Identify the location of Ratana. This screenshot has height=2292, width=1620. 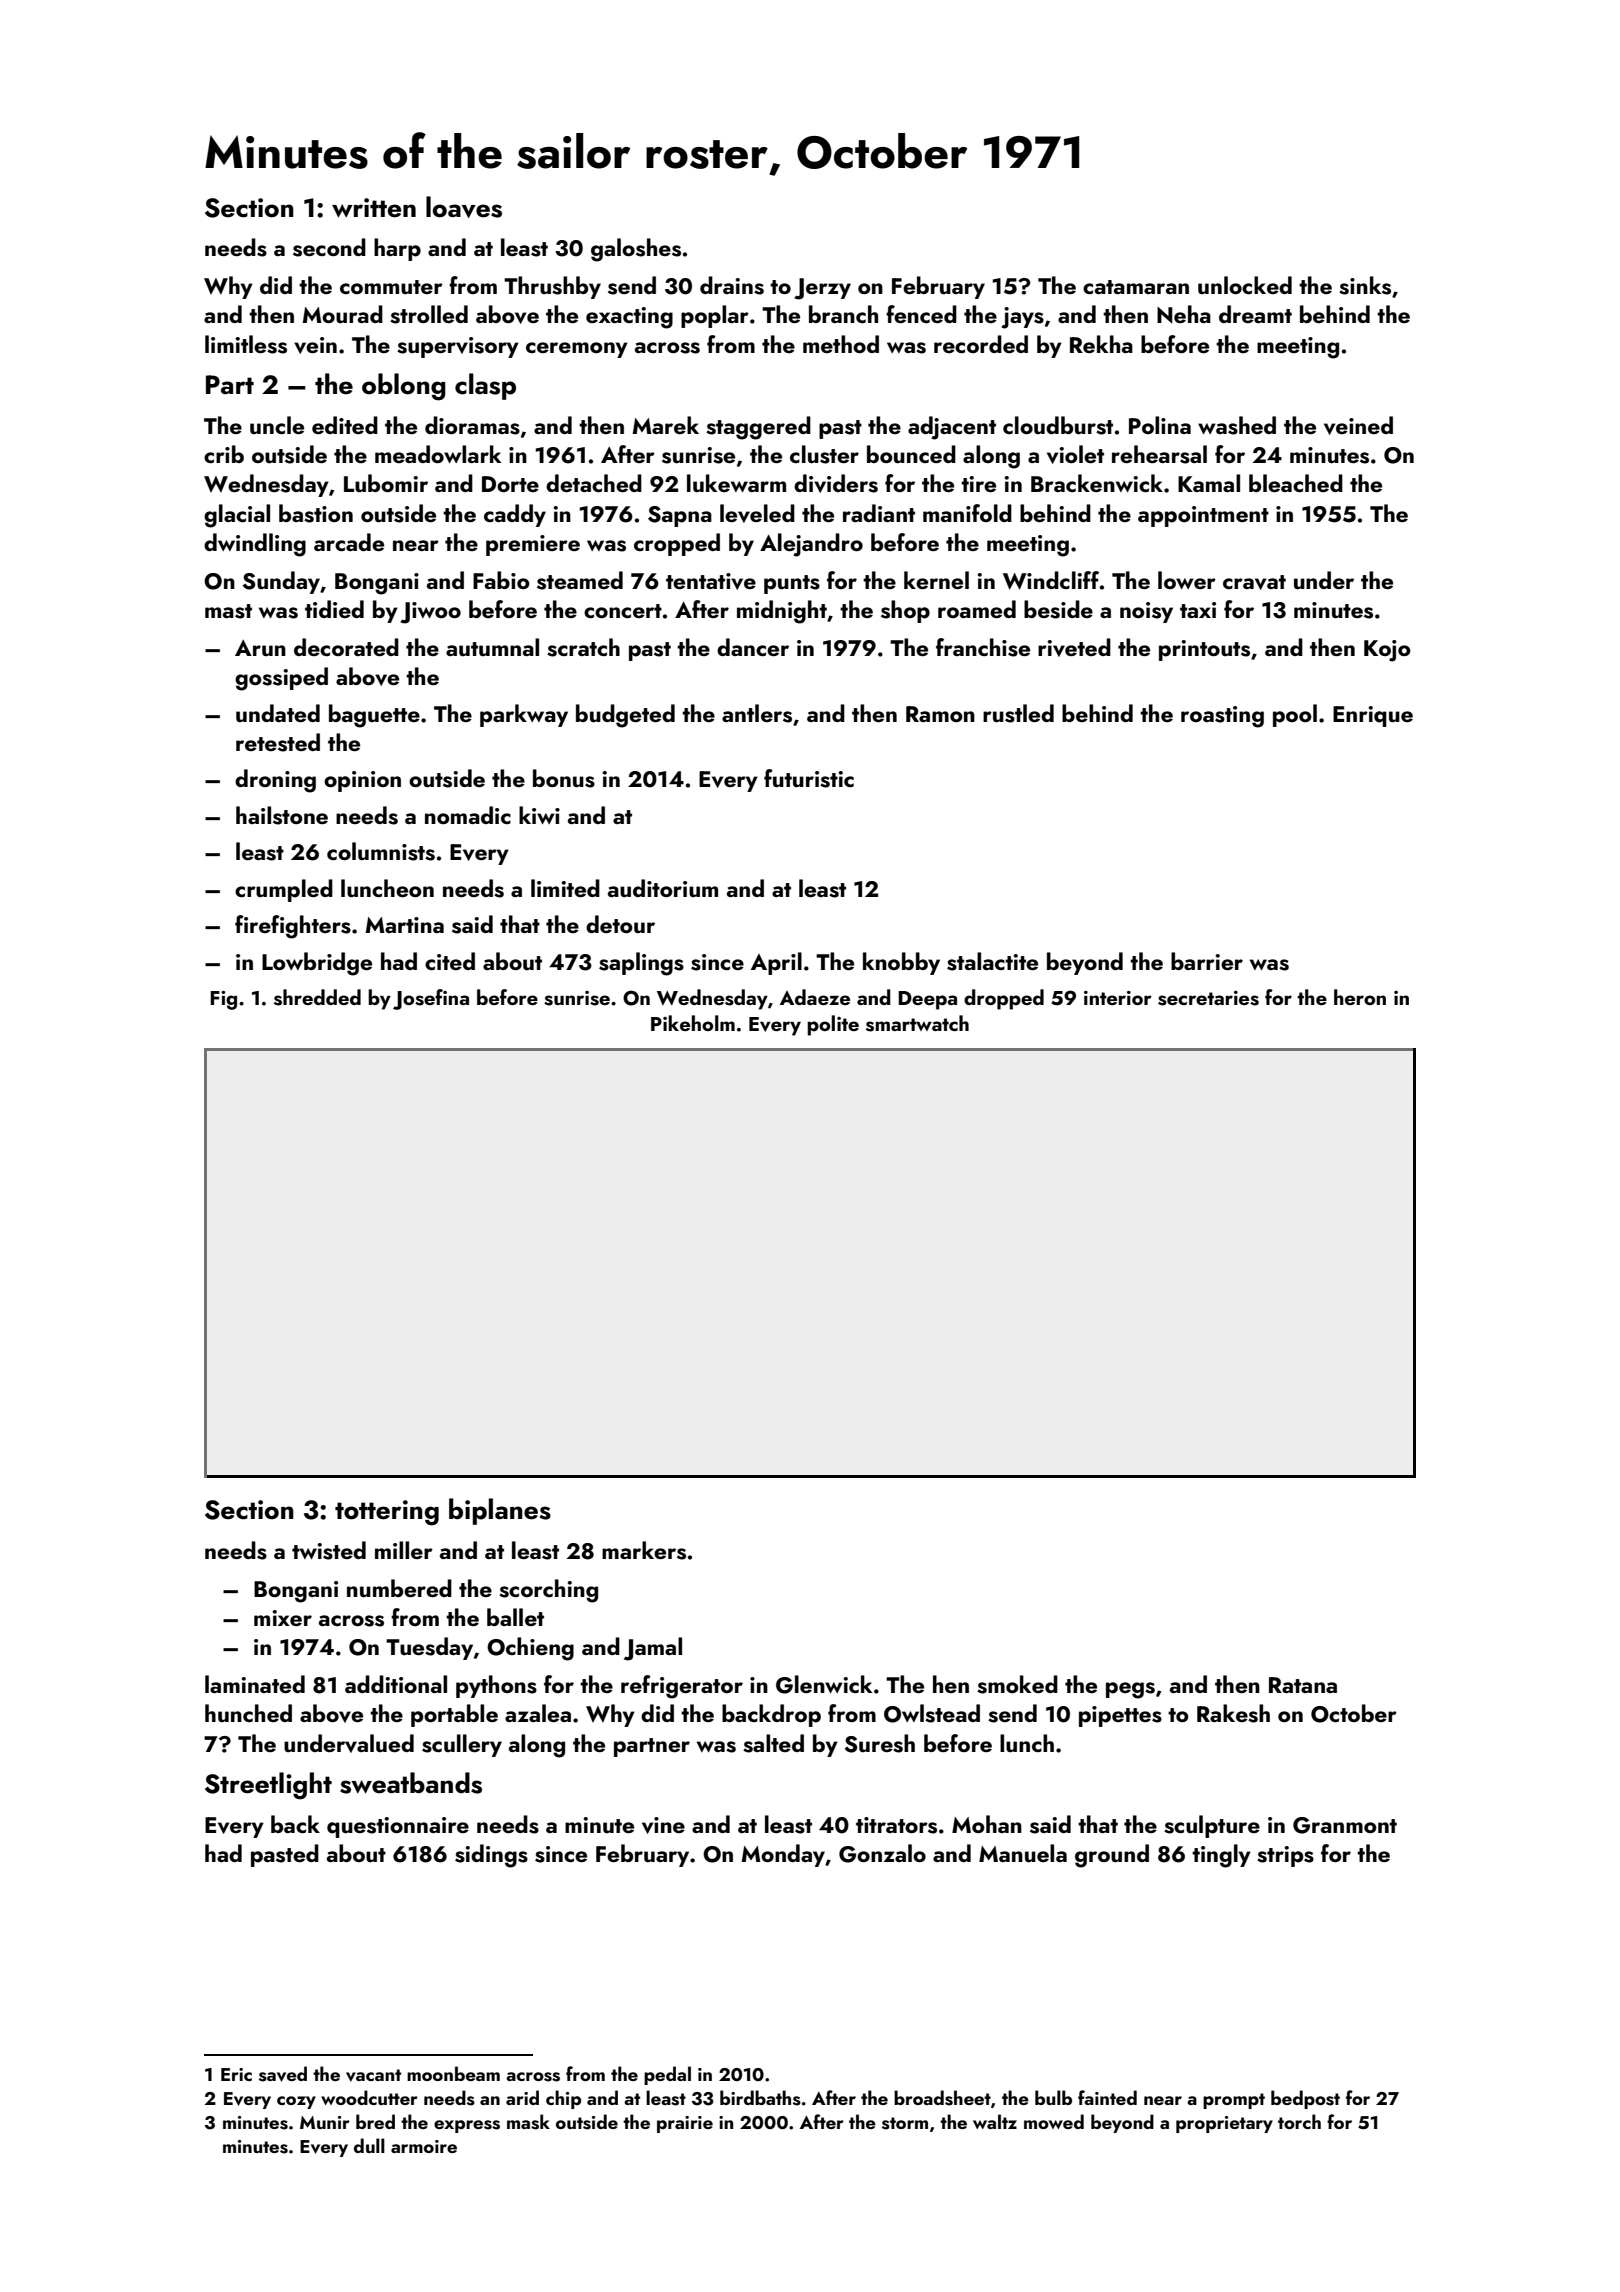
(1303, 1685).
